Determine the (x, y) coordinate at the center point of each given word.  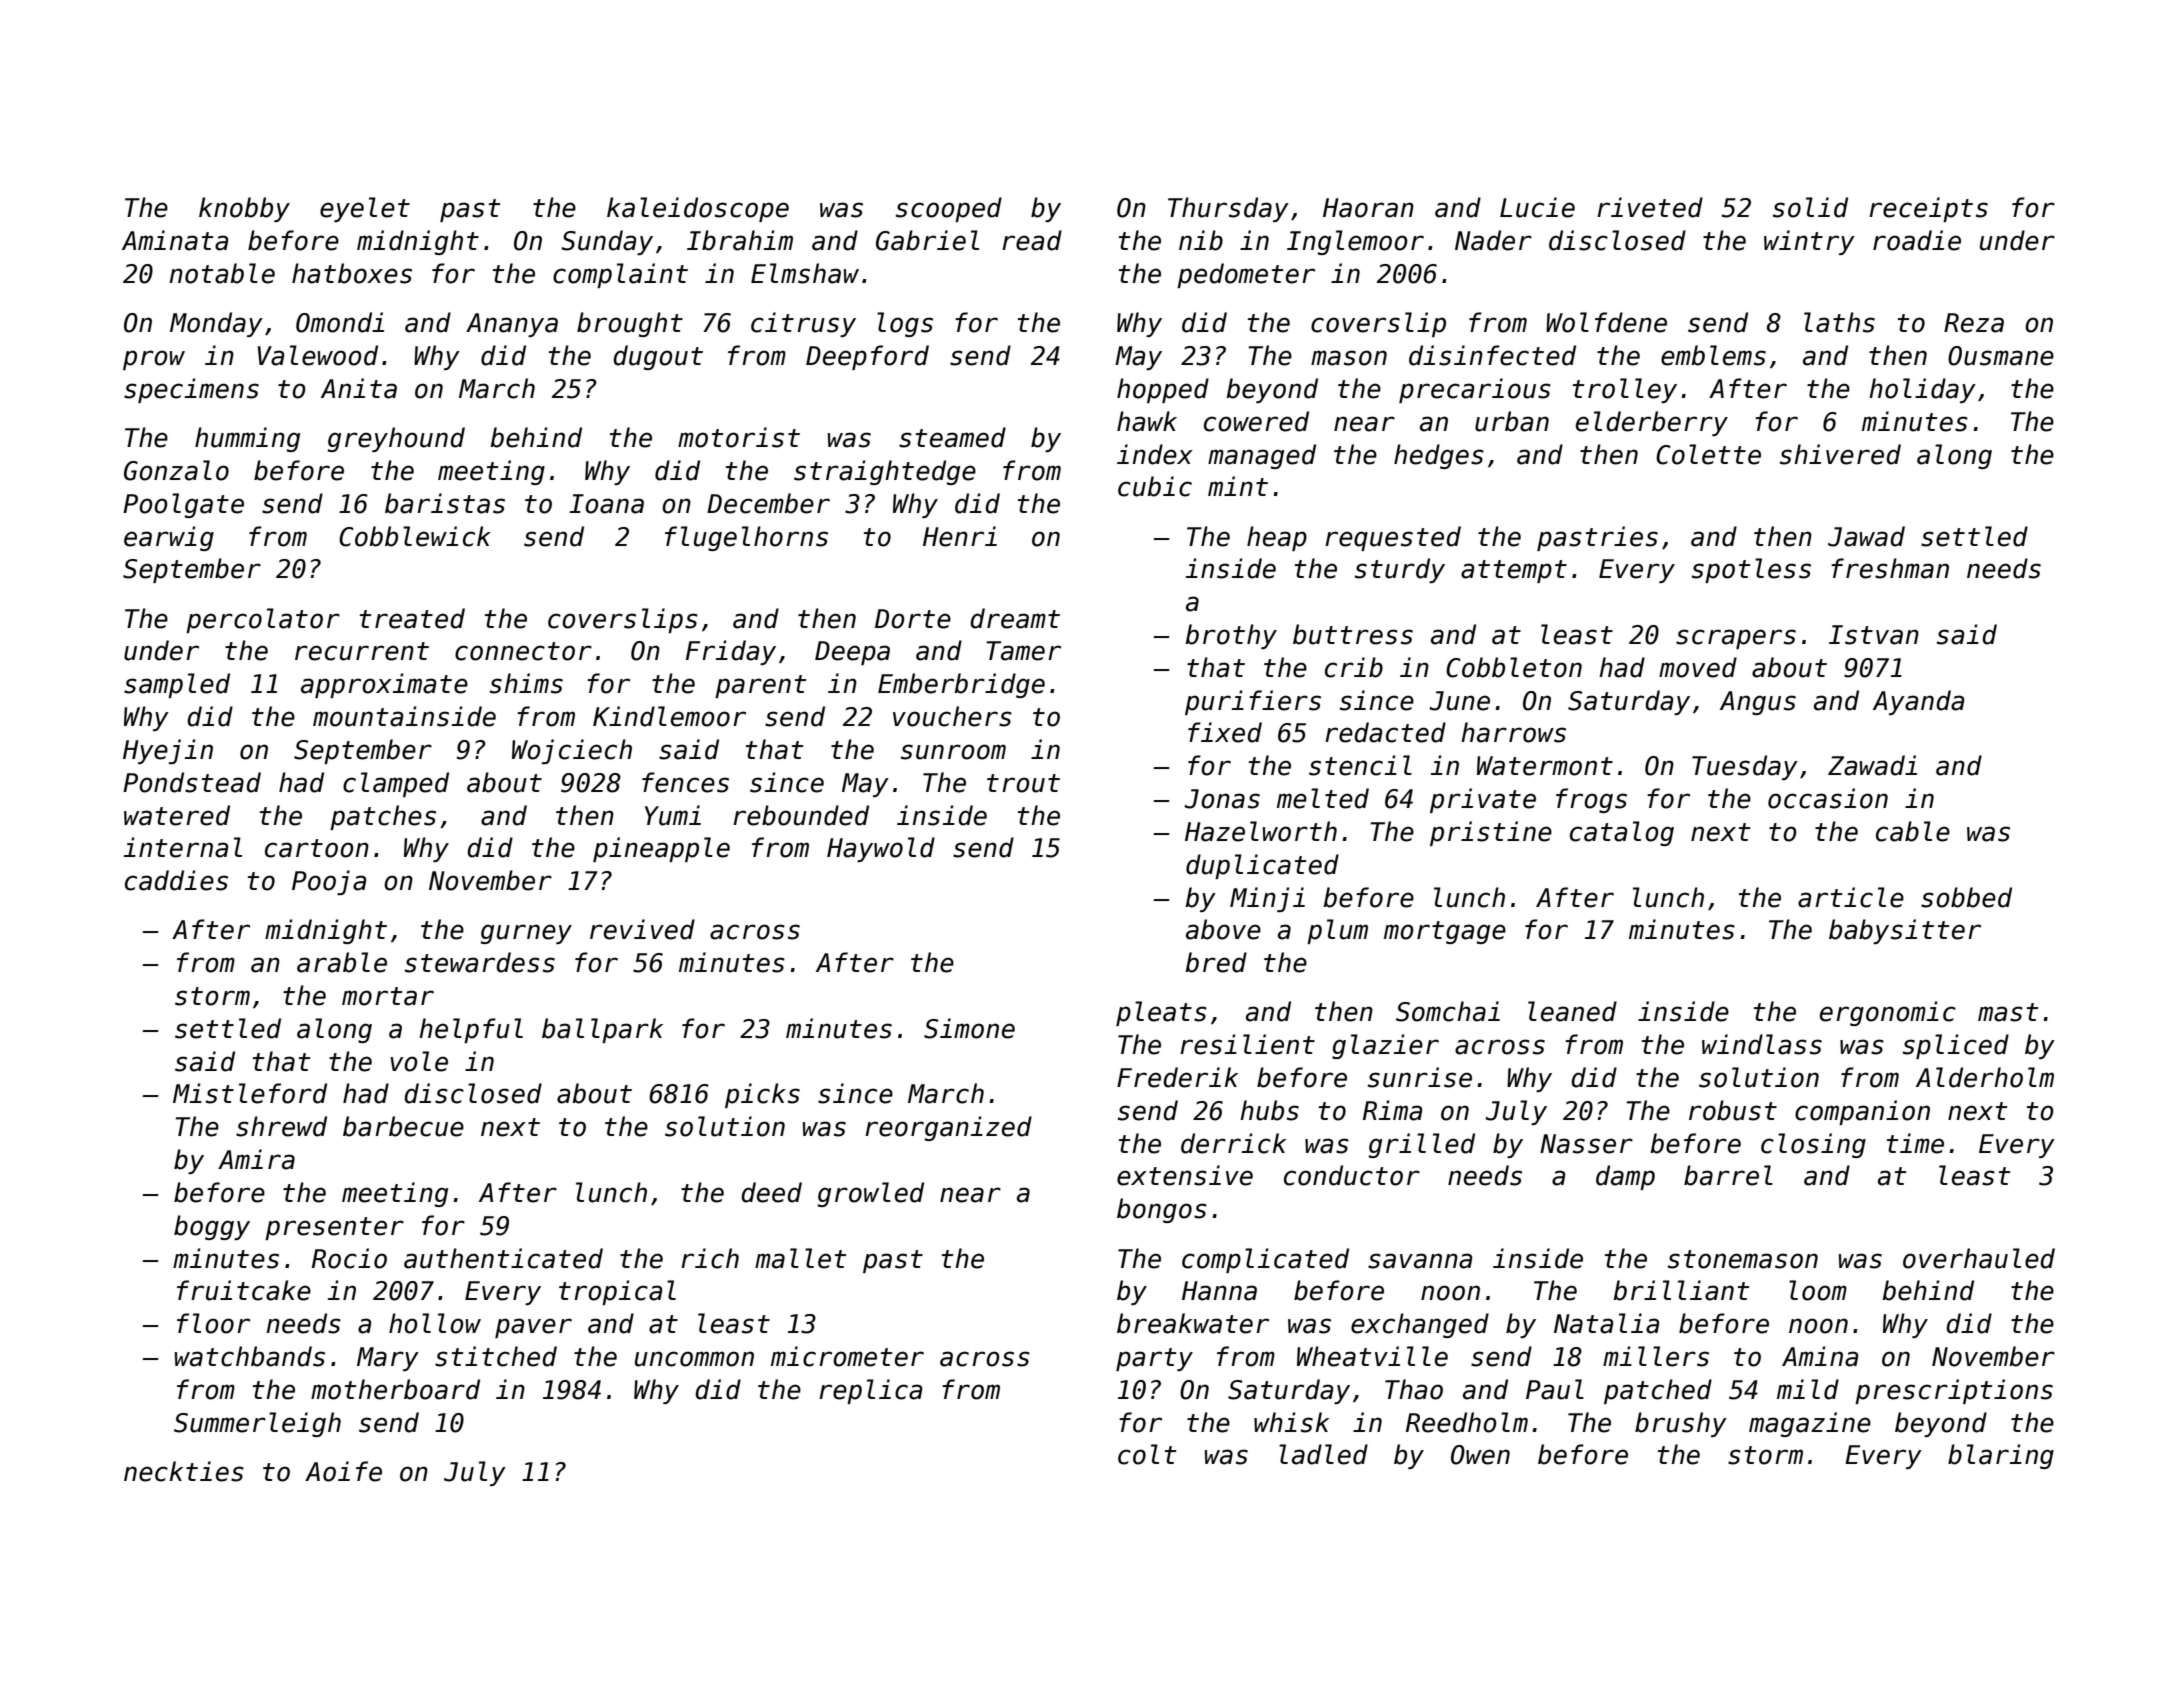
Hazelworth (1261, 831)
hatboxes (352, 273)
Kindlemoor (669, 716)
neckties (184, 1471)
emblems (1713, 355)
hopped (1163, 390)
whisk (1291, 1422)
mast (2008, 1012)
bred (1216, 962)
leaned (1572, 1011)
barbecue (403, 1126)
